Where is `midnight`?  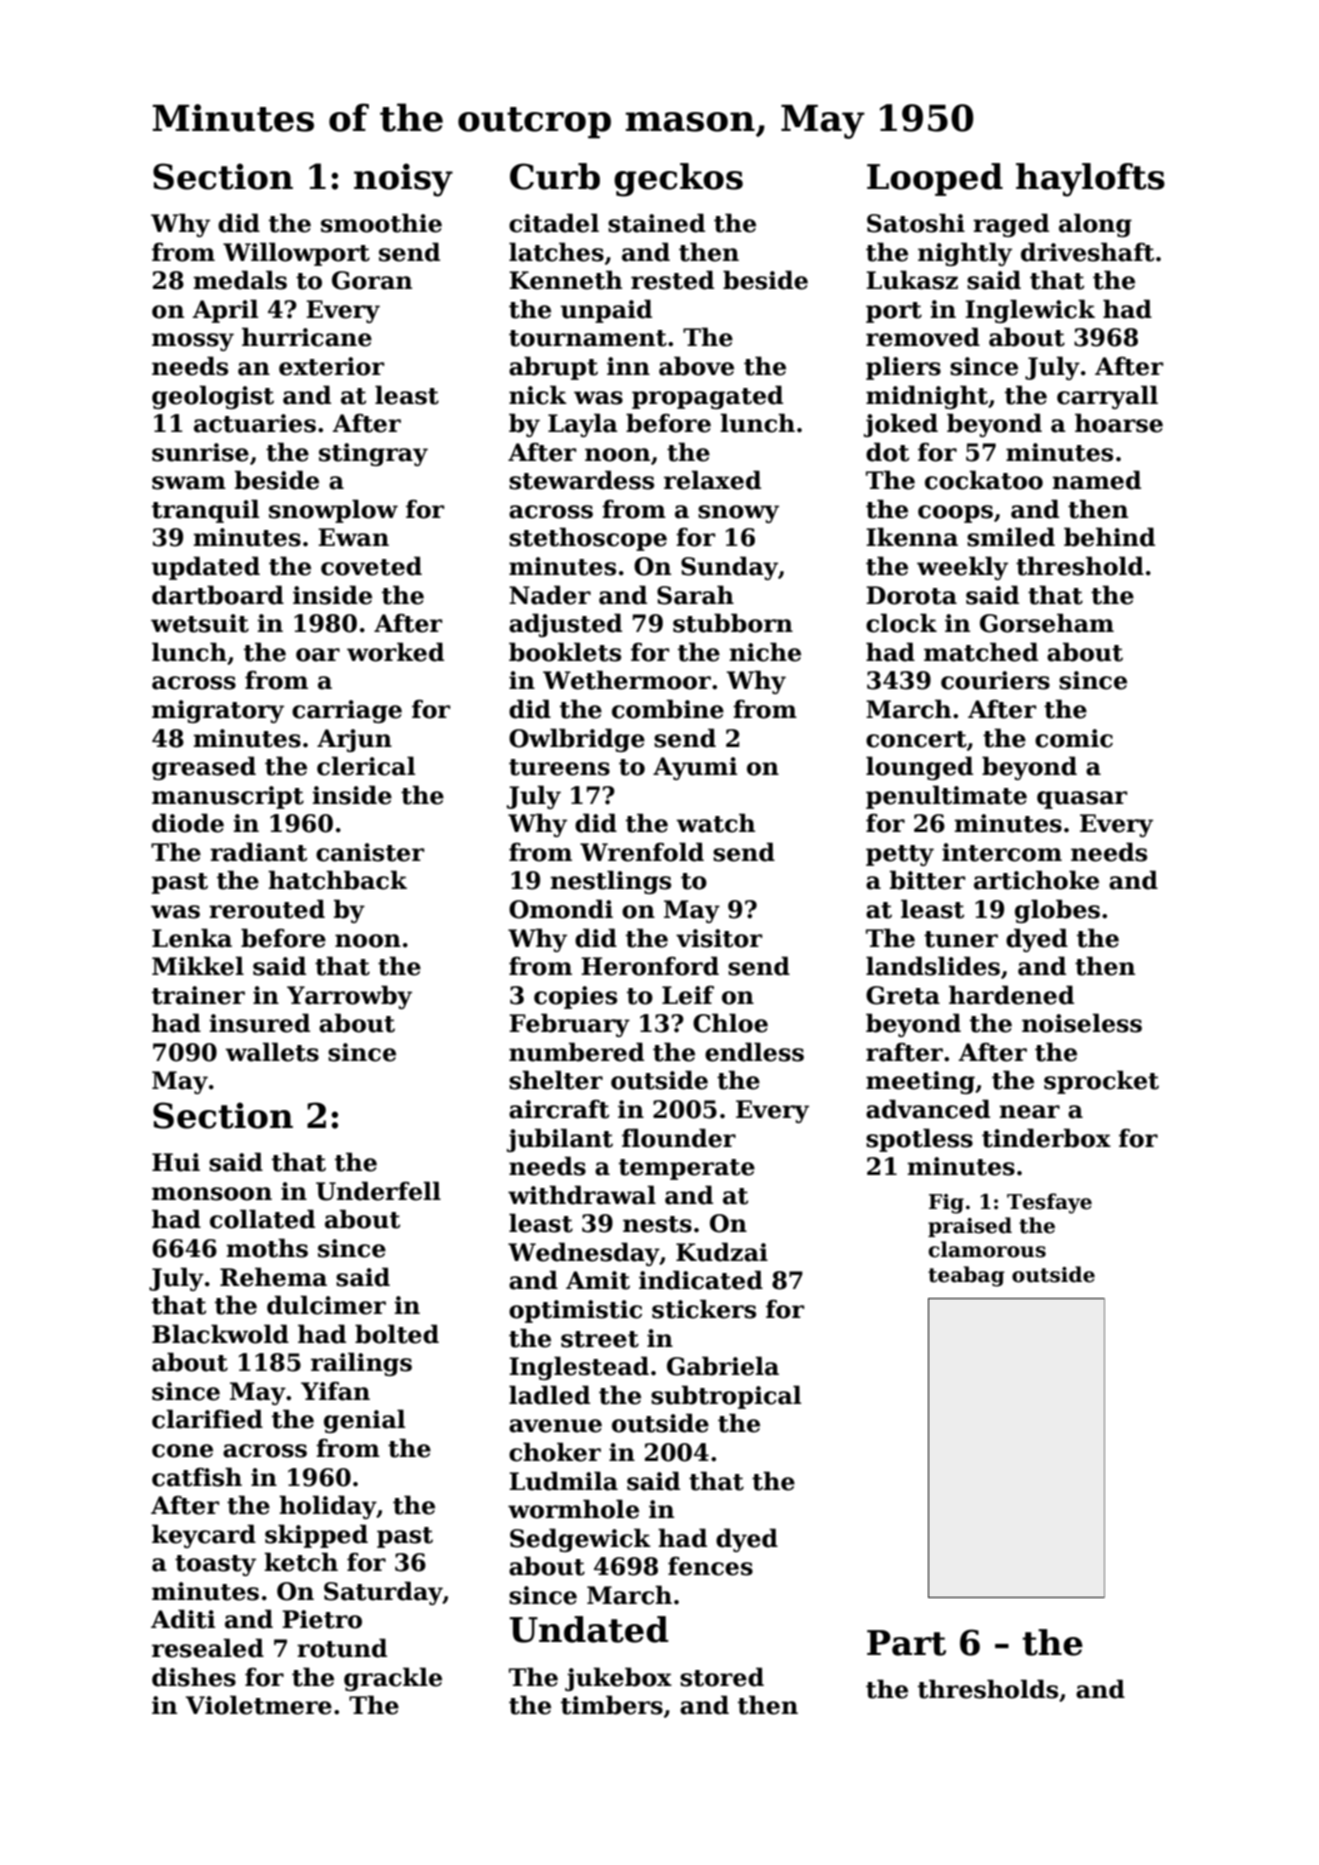
midnight is located at coordinates (927, 397).
